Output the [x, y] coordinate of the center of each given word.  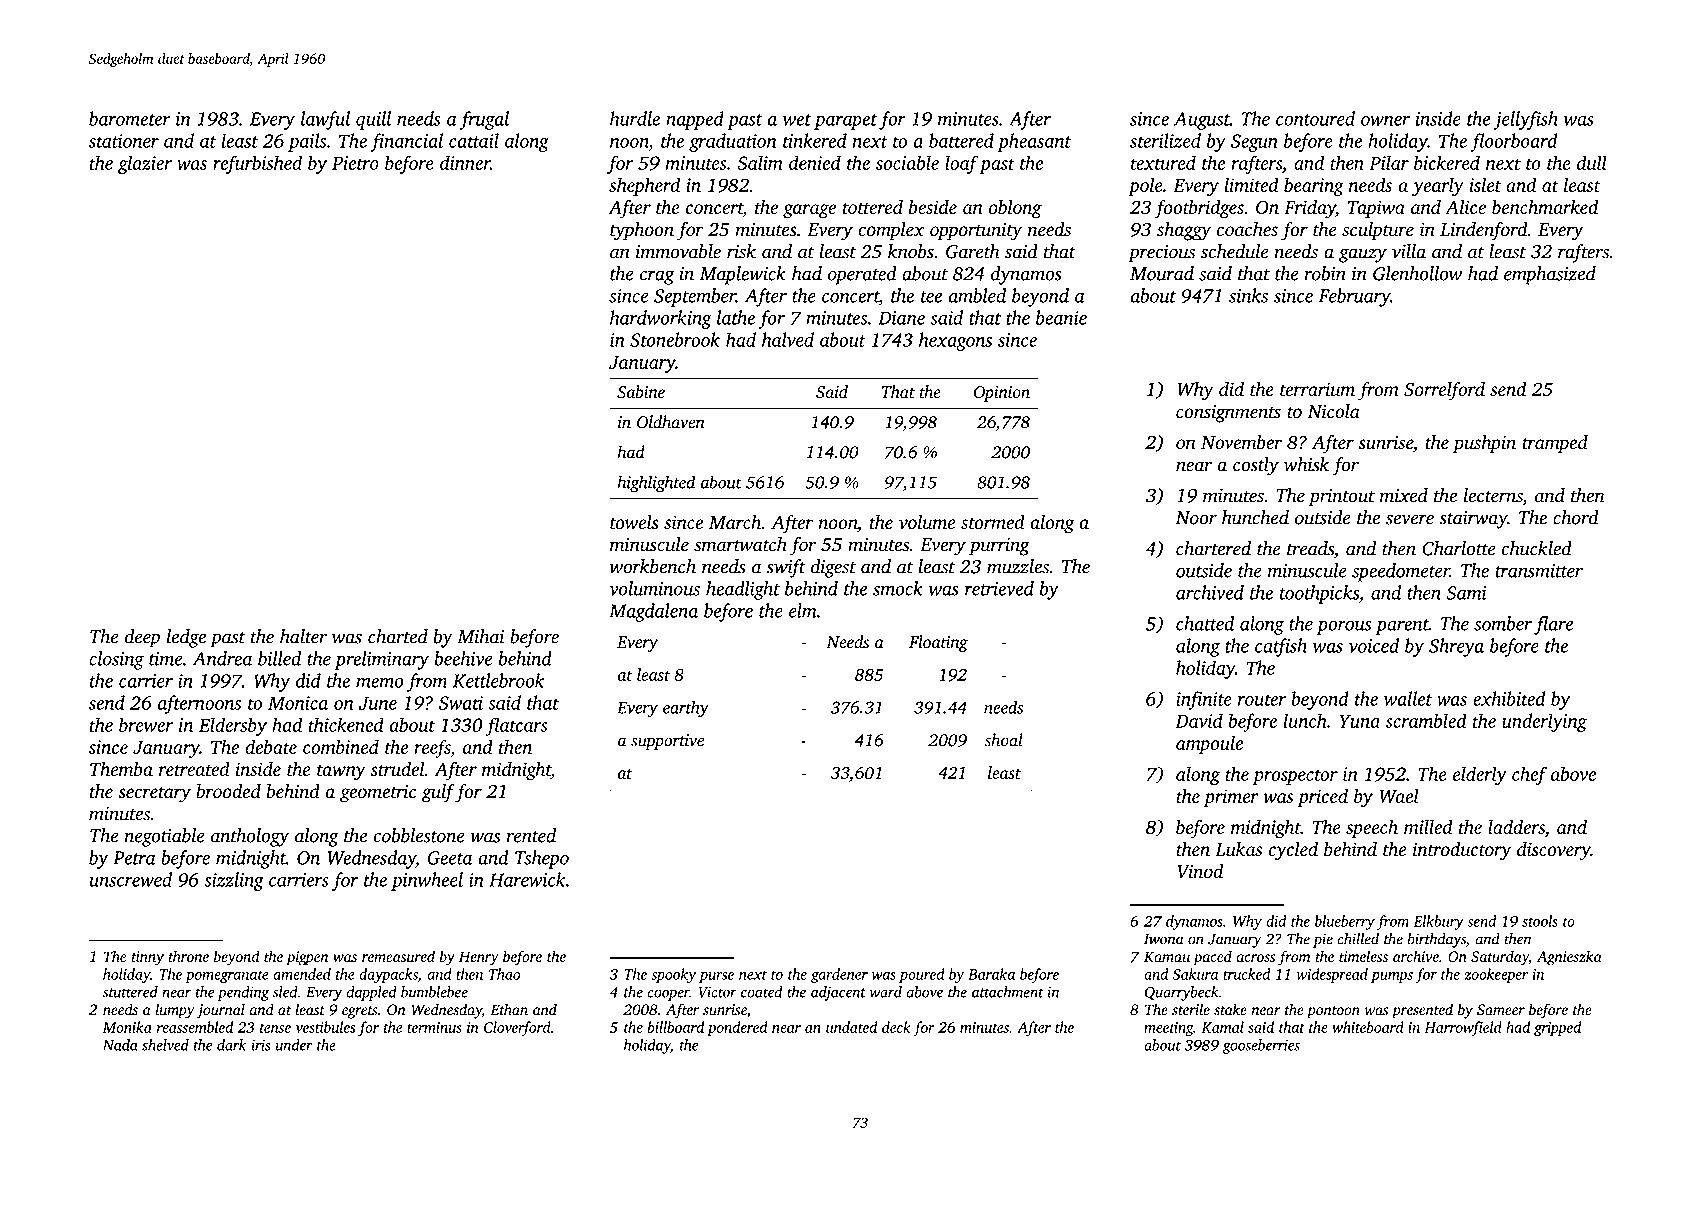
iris [261, 1045]
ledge [186, 638]
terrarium [1317, 389]
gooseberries [1261, 1046]
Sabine [641, 392]
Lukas [1238, 849]
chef [1529, 775]
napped [695, 120]
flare [1553, 625]
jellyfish [1526, 120]
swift [786, 568]
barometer [130, 118]
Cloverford [517, 1028]
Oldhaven [671, 422]
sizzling [234, 881]
